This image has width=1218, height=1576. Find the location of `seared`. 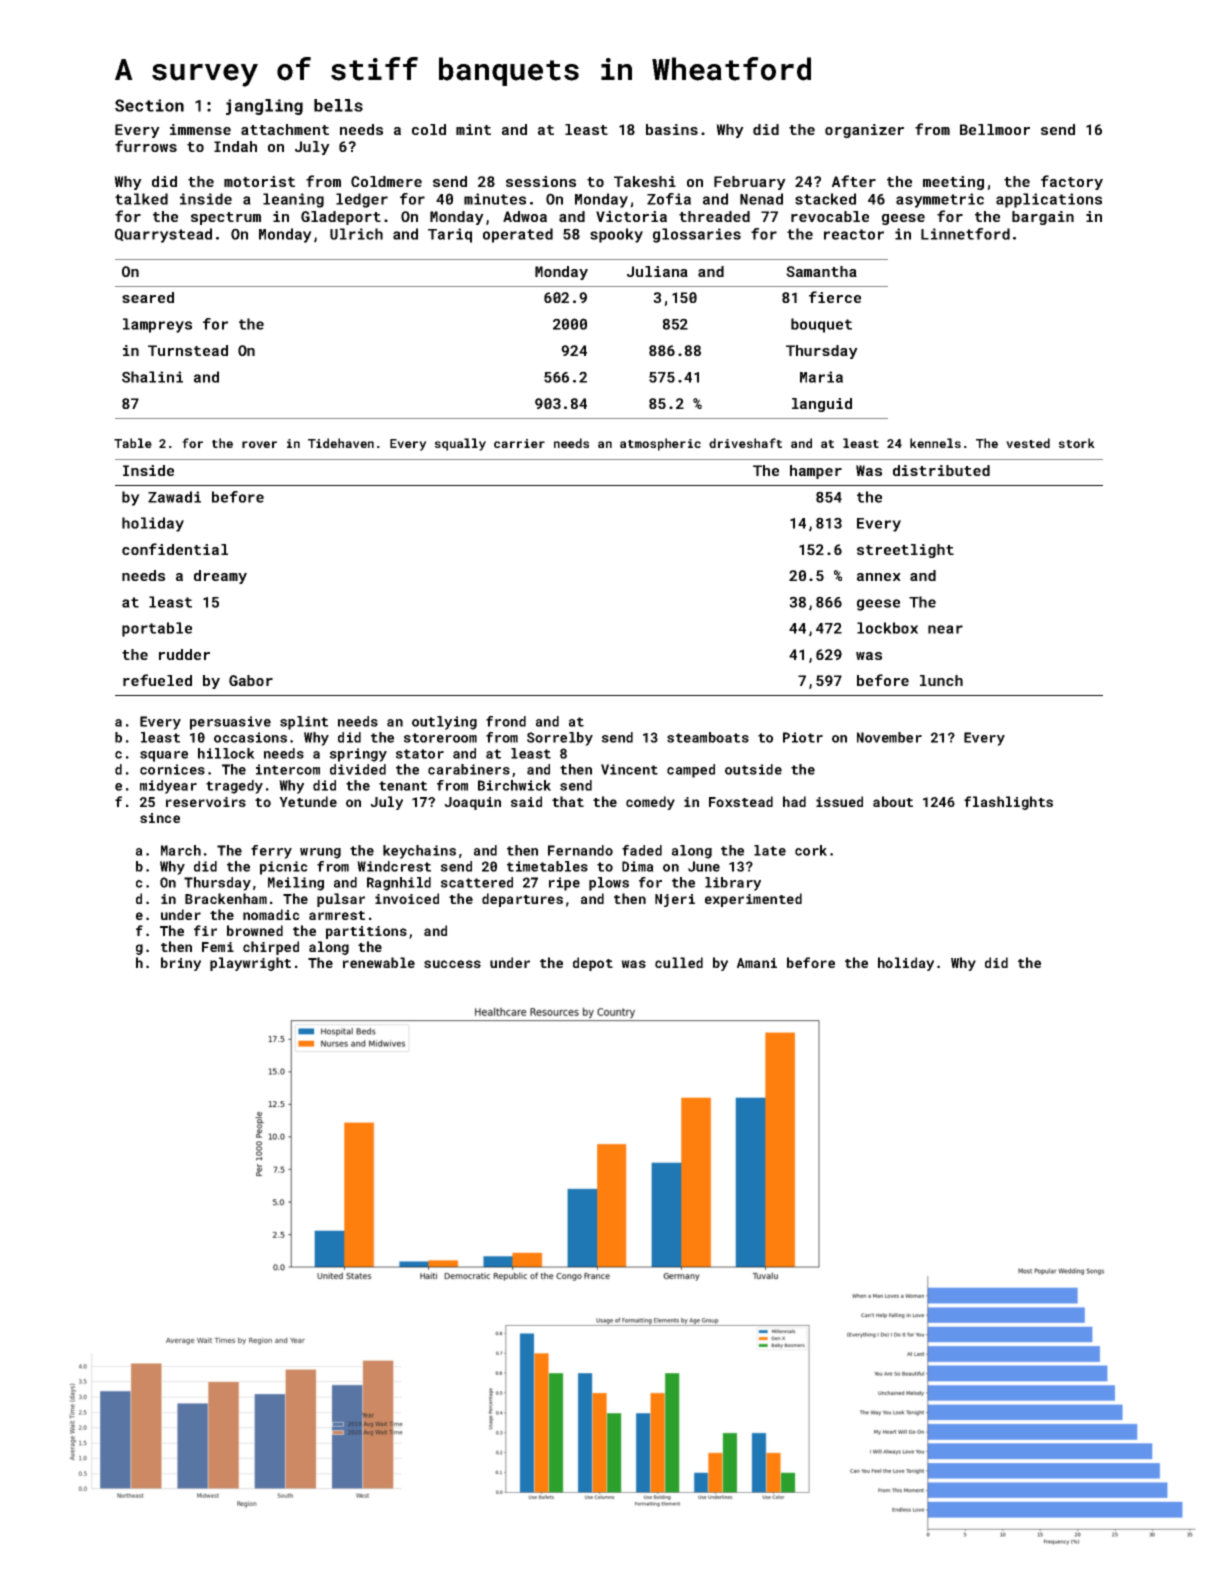

seared is located at coordinates (148, 297).
